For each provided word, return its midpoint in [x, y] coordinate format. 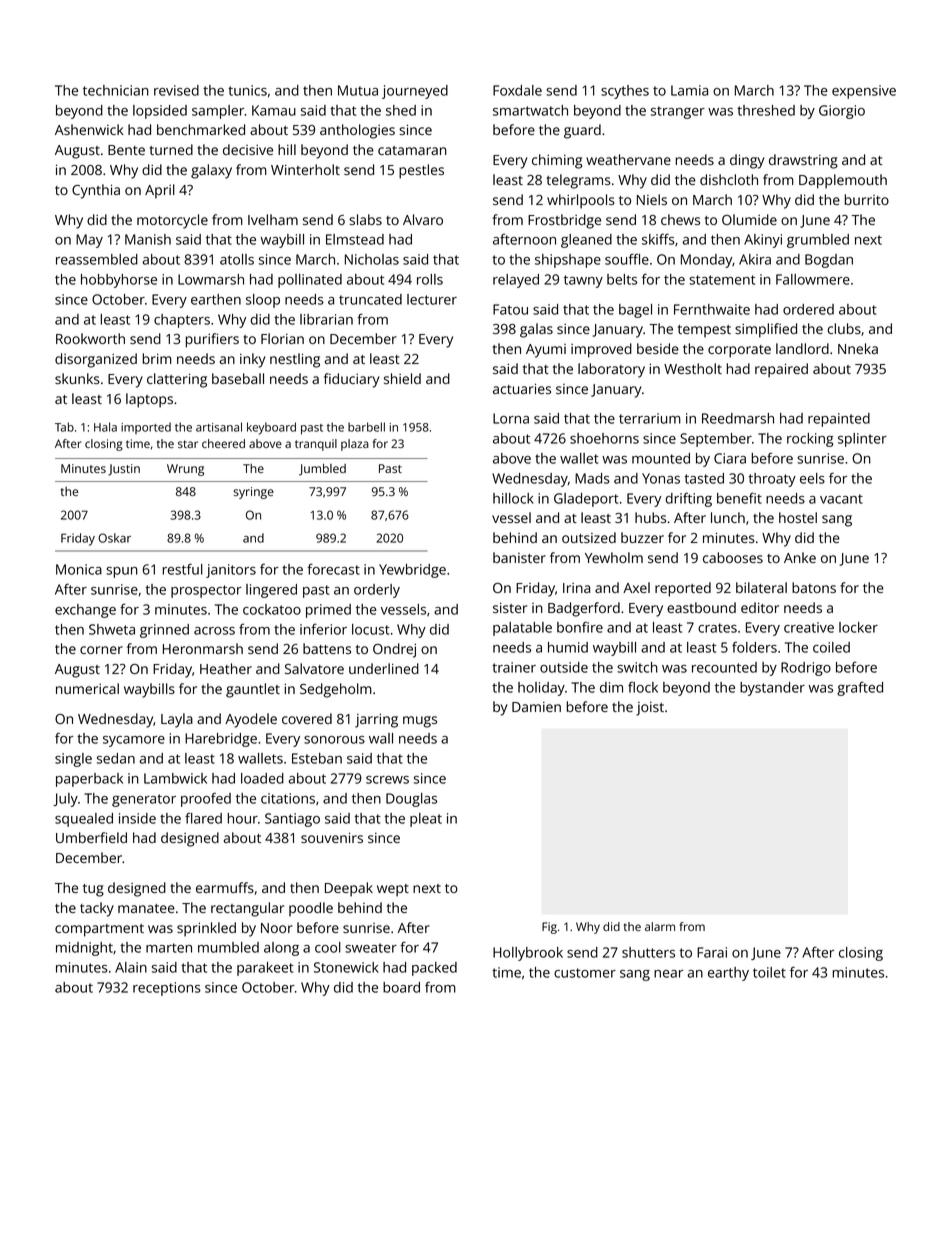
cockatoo [272, 609]
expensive [864, 92]
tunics [247, 90]
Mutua [358, 90]
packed [434, 969]
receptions [167, 989]
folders [754, 647]
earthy [728, 974]
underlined [384, 668]
